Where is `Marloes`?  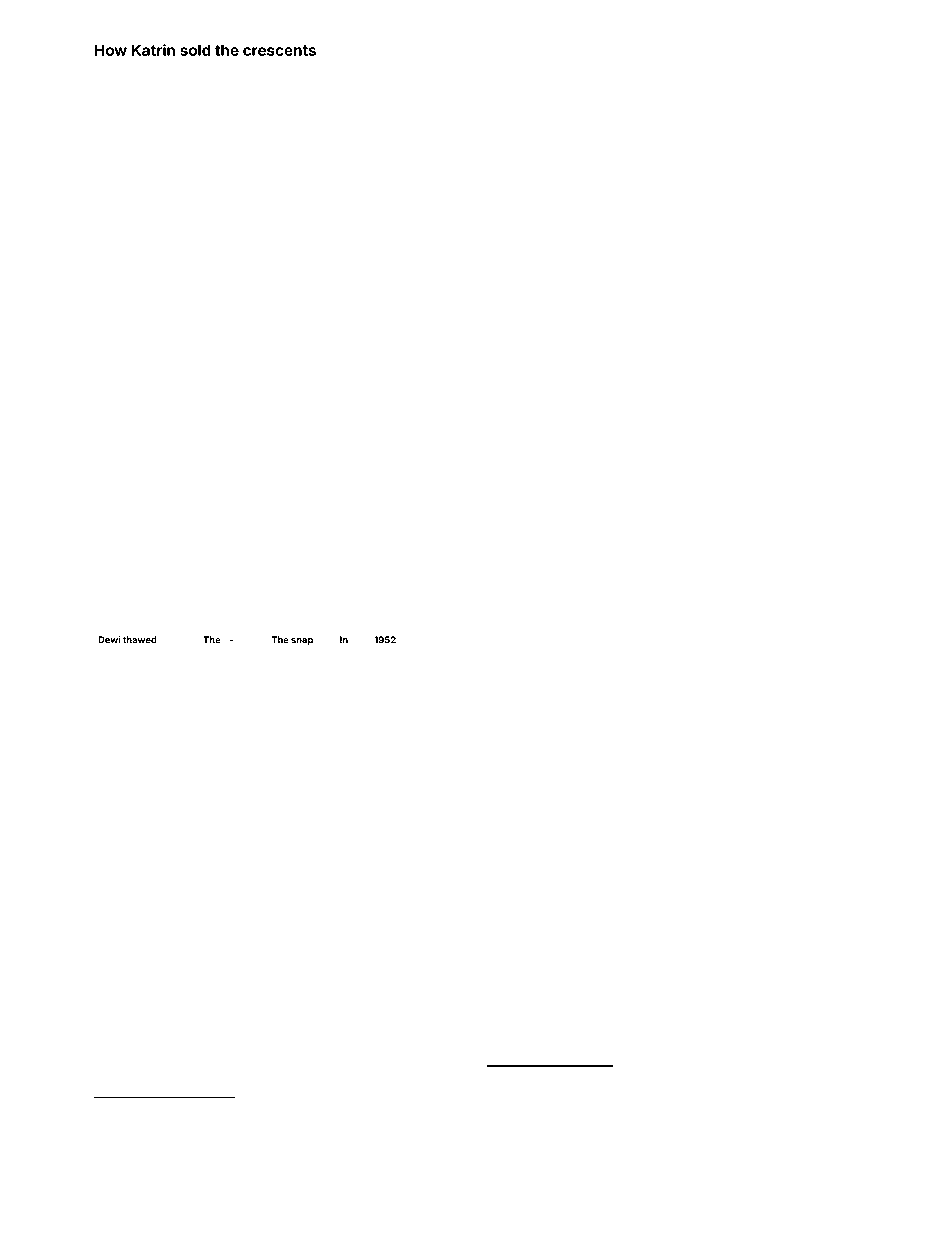 Marloes is located at coordinates (506, 101).
